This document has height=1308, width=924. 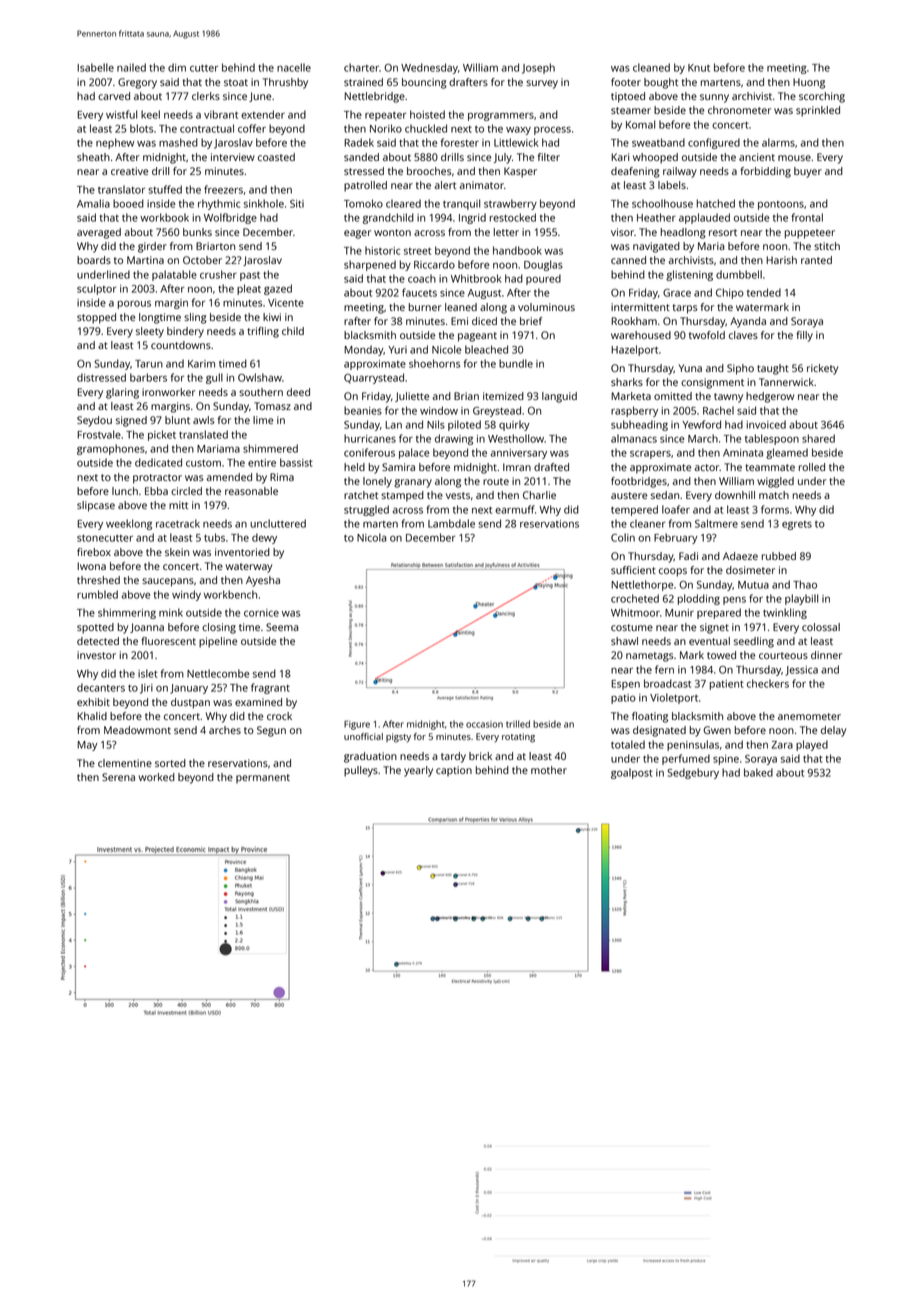 What do you see at coordinates (735, 495) in the document?
I see `downhill` at bounding box center [735, 495].
